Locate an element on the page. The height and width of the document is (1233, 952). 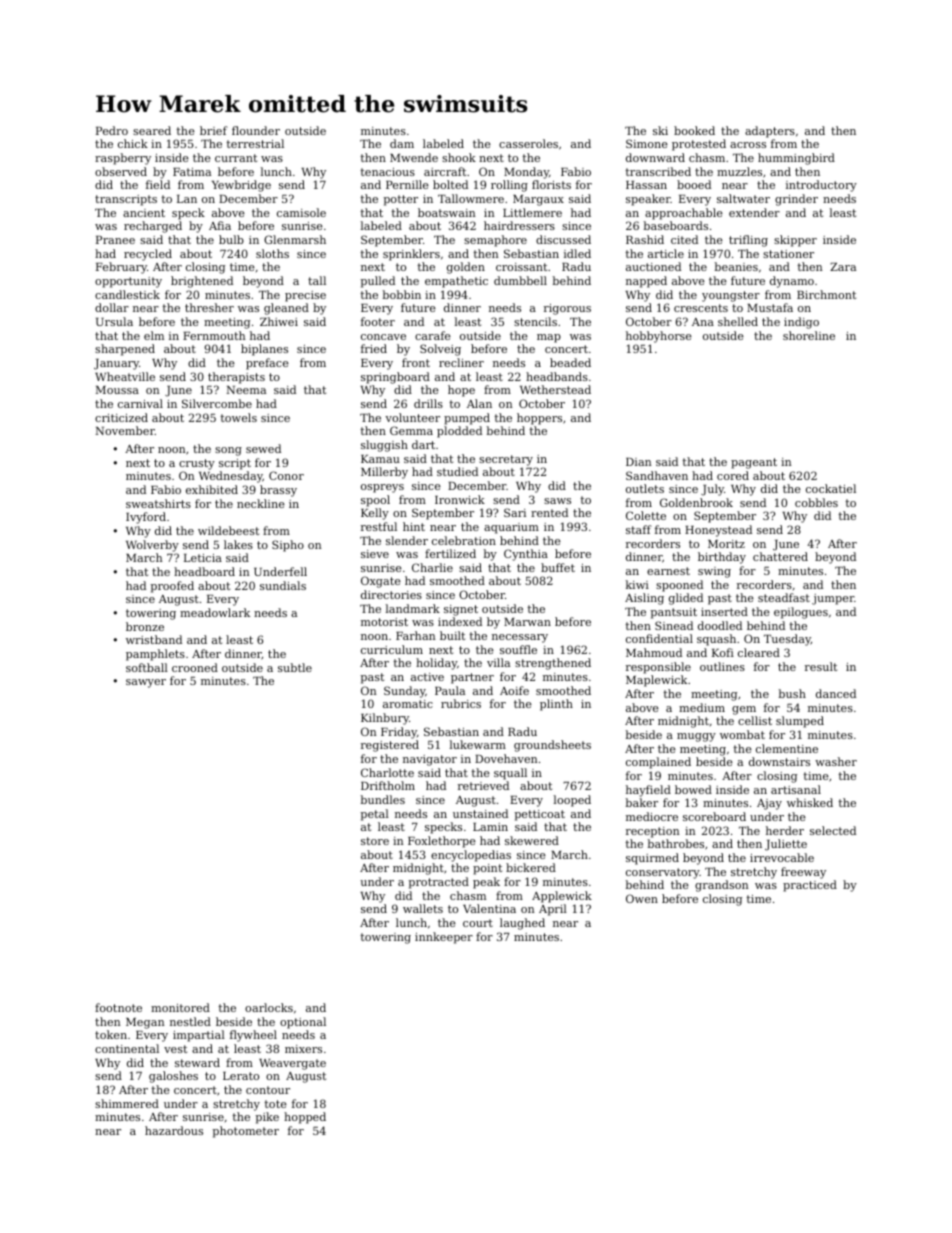
Charlotte is located at coordinates (387, 772).
